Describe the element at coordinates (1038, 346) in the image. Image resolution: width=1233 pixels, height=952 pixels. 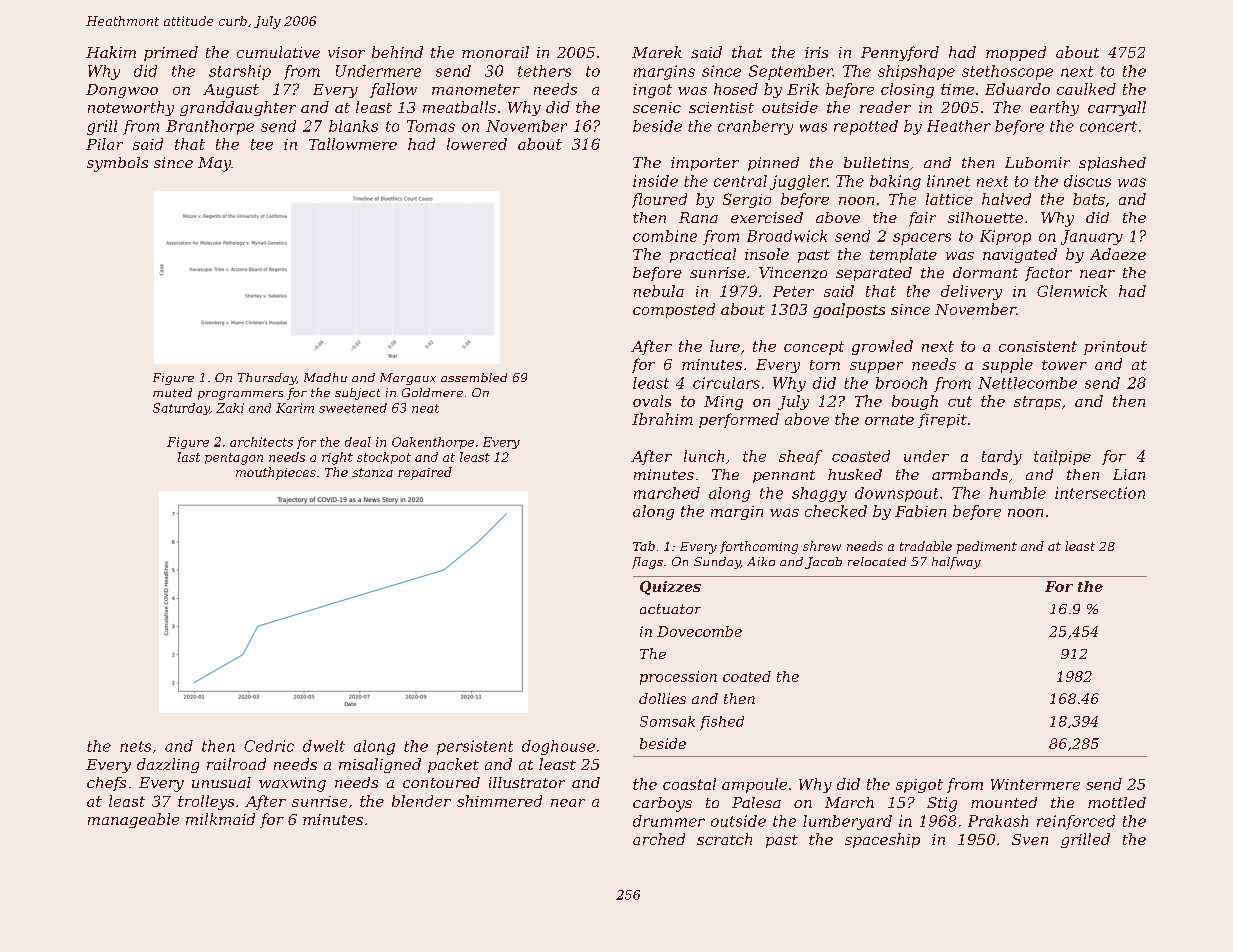
I see `consistent` at that location.
